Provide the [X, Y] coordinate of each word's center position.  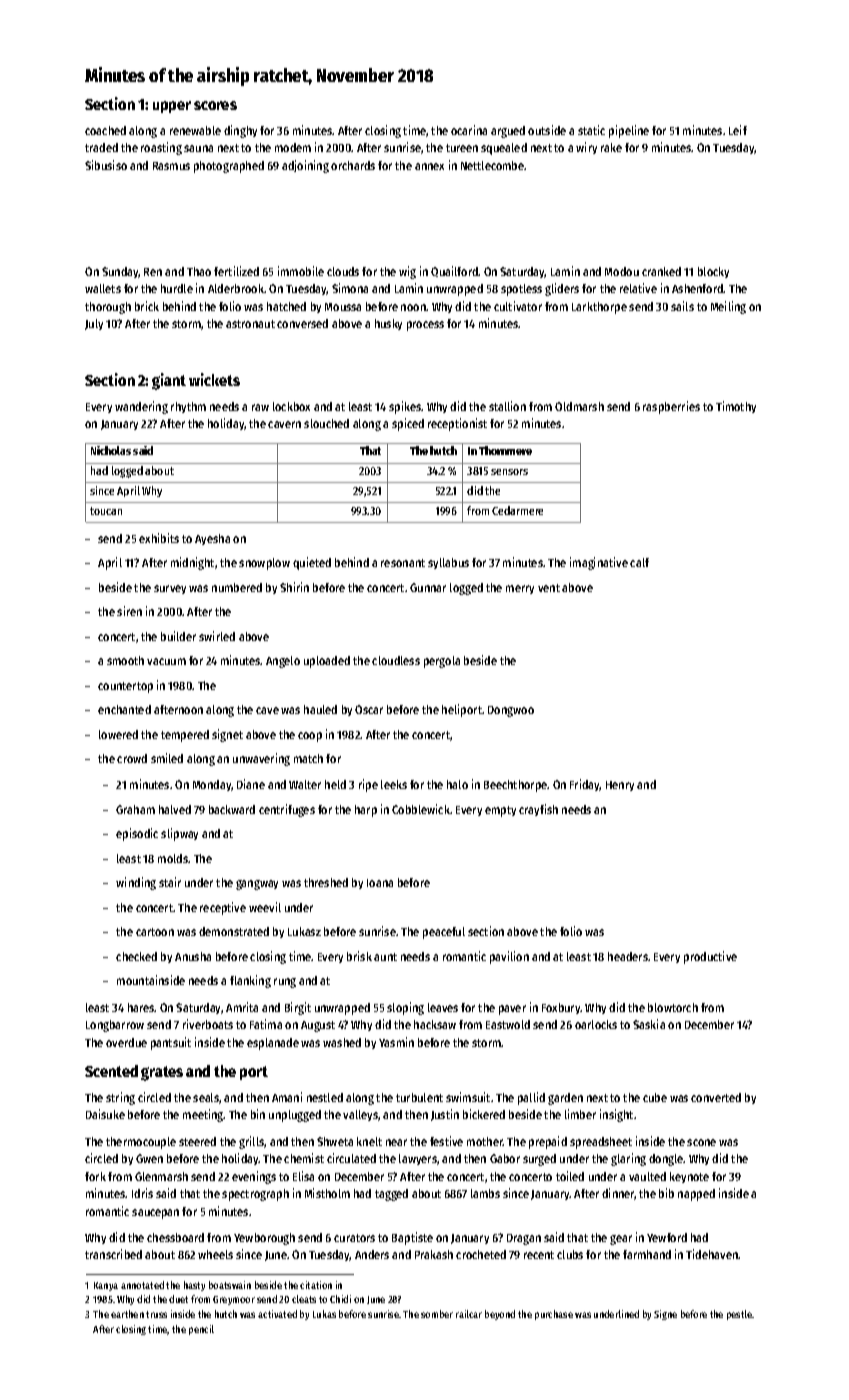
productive [710, 957]
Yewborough [264, 1239]
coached [105, 130]
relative [638, 288]
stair [170, 882]
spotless [521, 290]
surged [539, 1160]
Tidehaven [712, 1254]
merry [520, 589]
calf [639, 562]
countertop [125, 687]
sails [682, 306]
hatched [286, 306]
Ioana [380, 883]
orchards [353, 165]
